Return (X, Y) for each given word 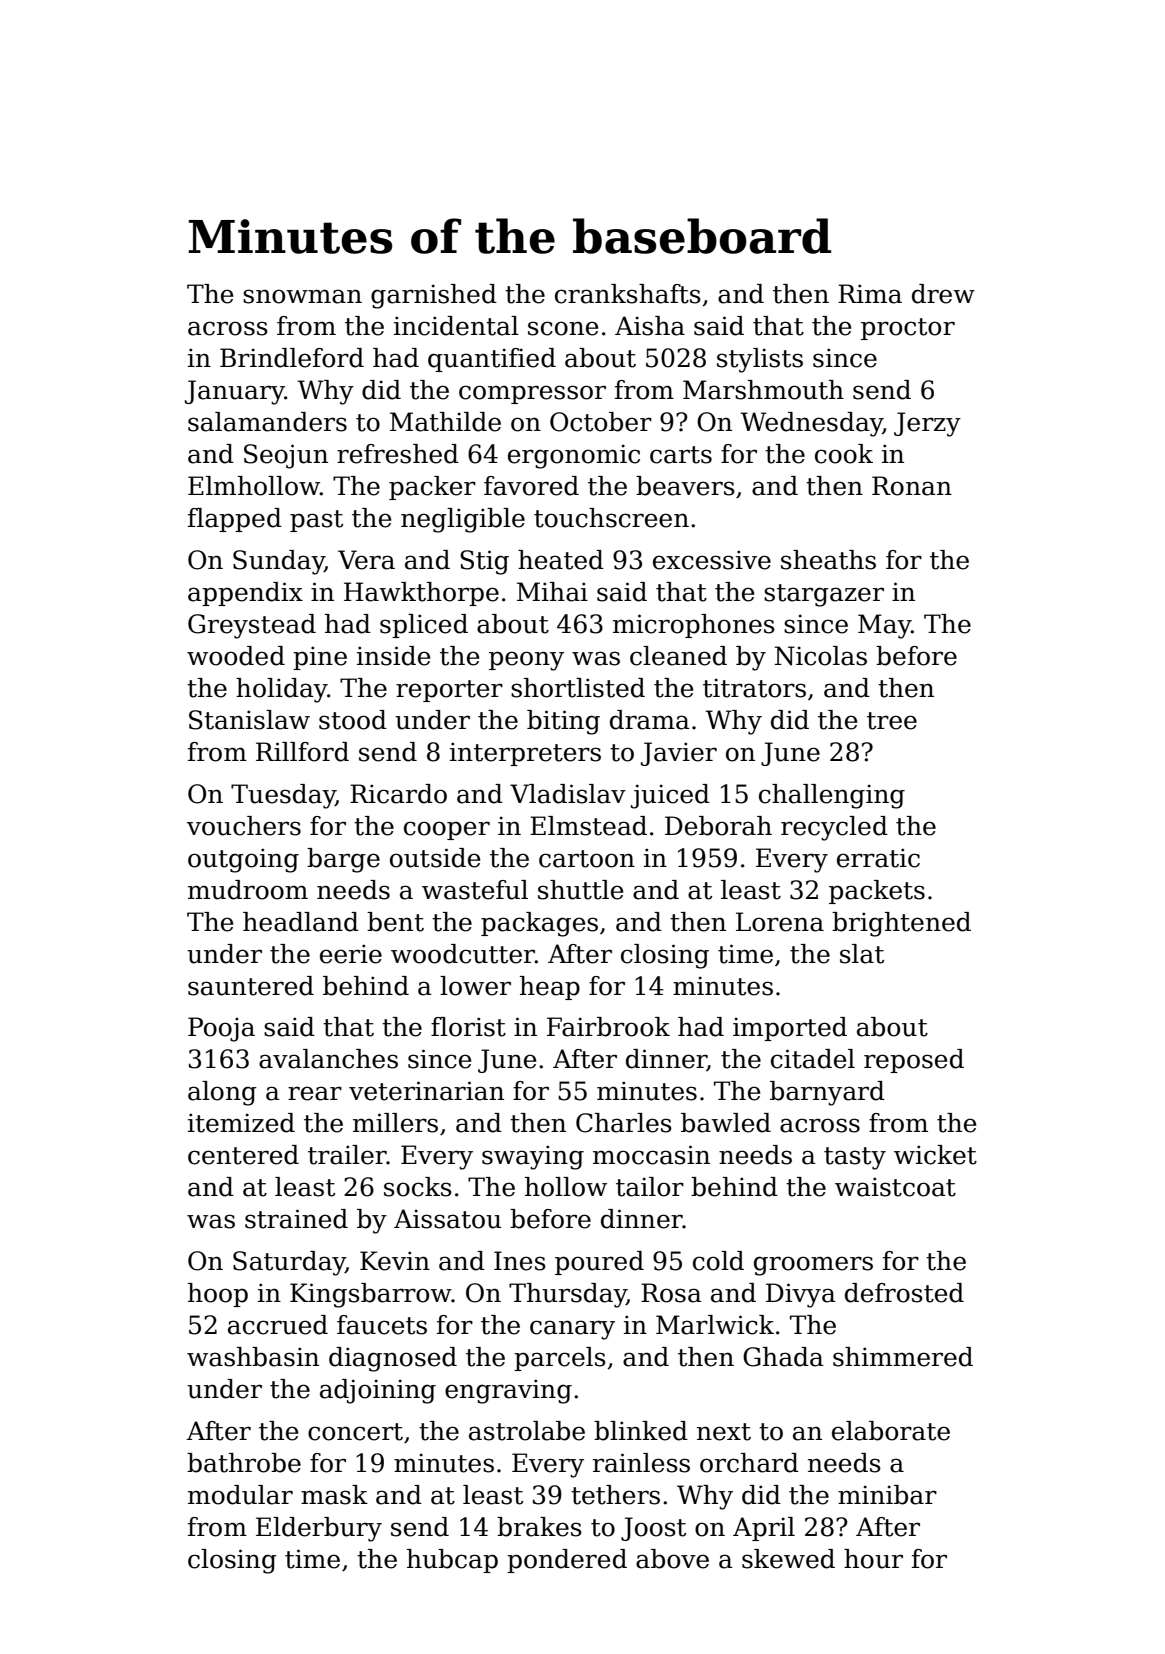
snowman (302, 296)
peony (526, 661)
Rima (870, 294)
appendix (245, 594)
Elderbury (319, 1529)
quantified (492, 360)
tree (892, 721)
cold (718, 1261)
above (672, 1559)
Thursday (568, 1295)
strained (296, 1219)
